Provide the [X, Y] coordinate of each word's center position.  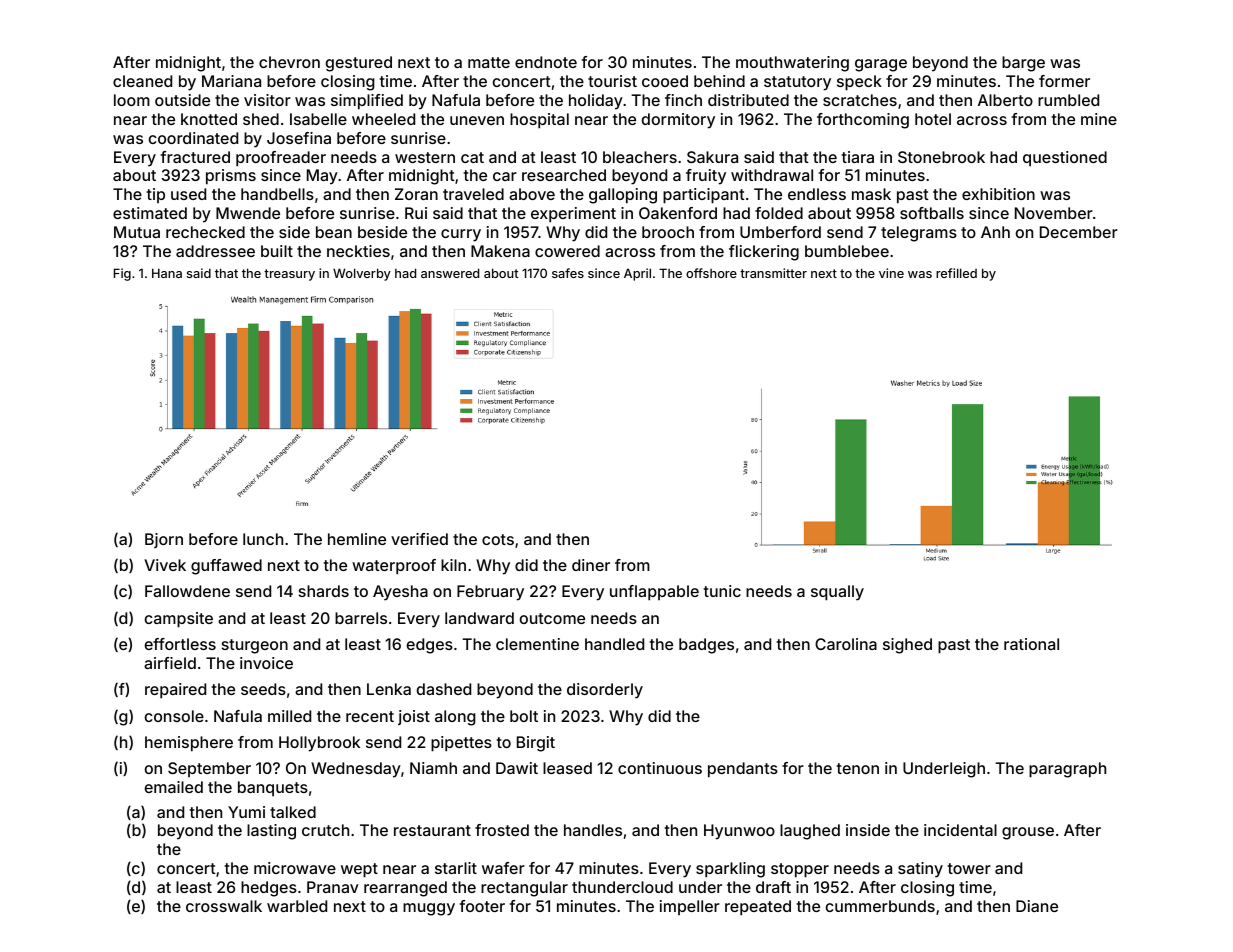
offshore [711, 273]
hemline [357, 539]
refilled [956, 273]
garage [881, 65]
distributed [748, 100]
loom [132, 100]
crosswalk [224, 906]
